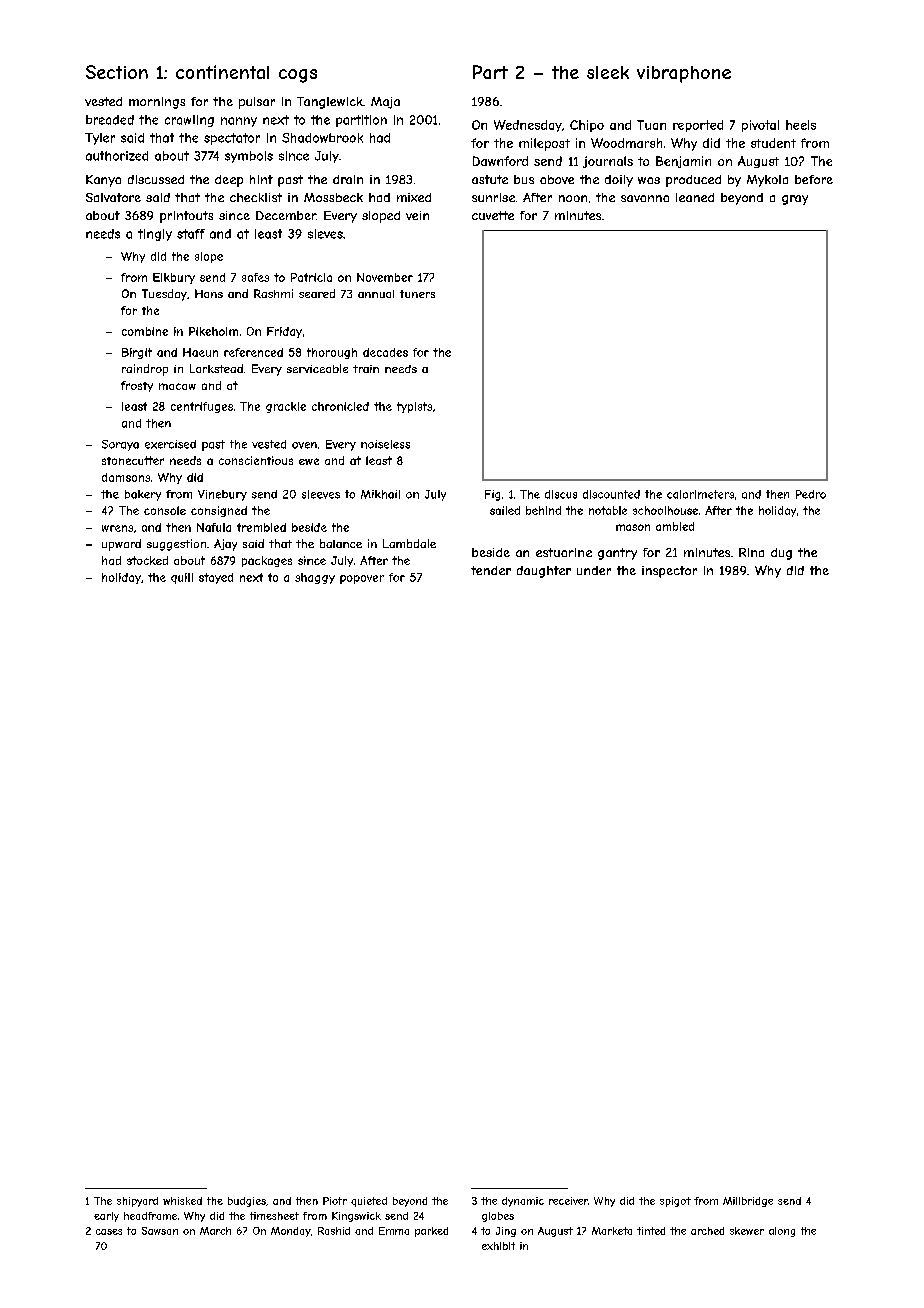 This document has width=924, height=1308. I want to click on Millbridge, so click(748, 1202).
